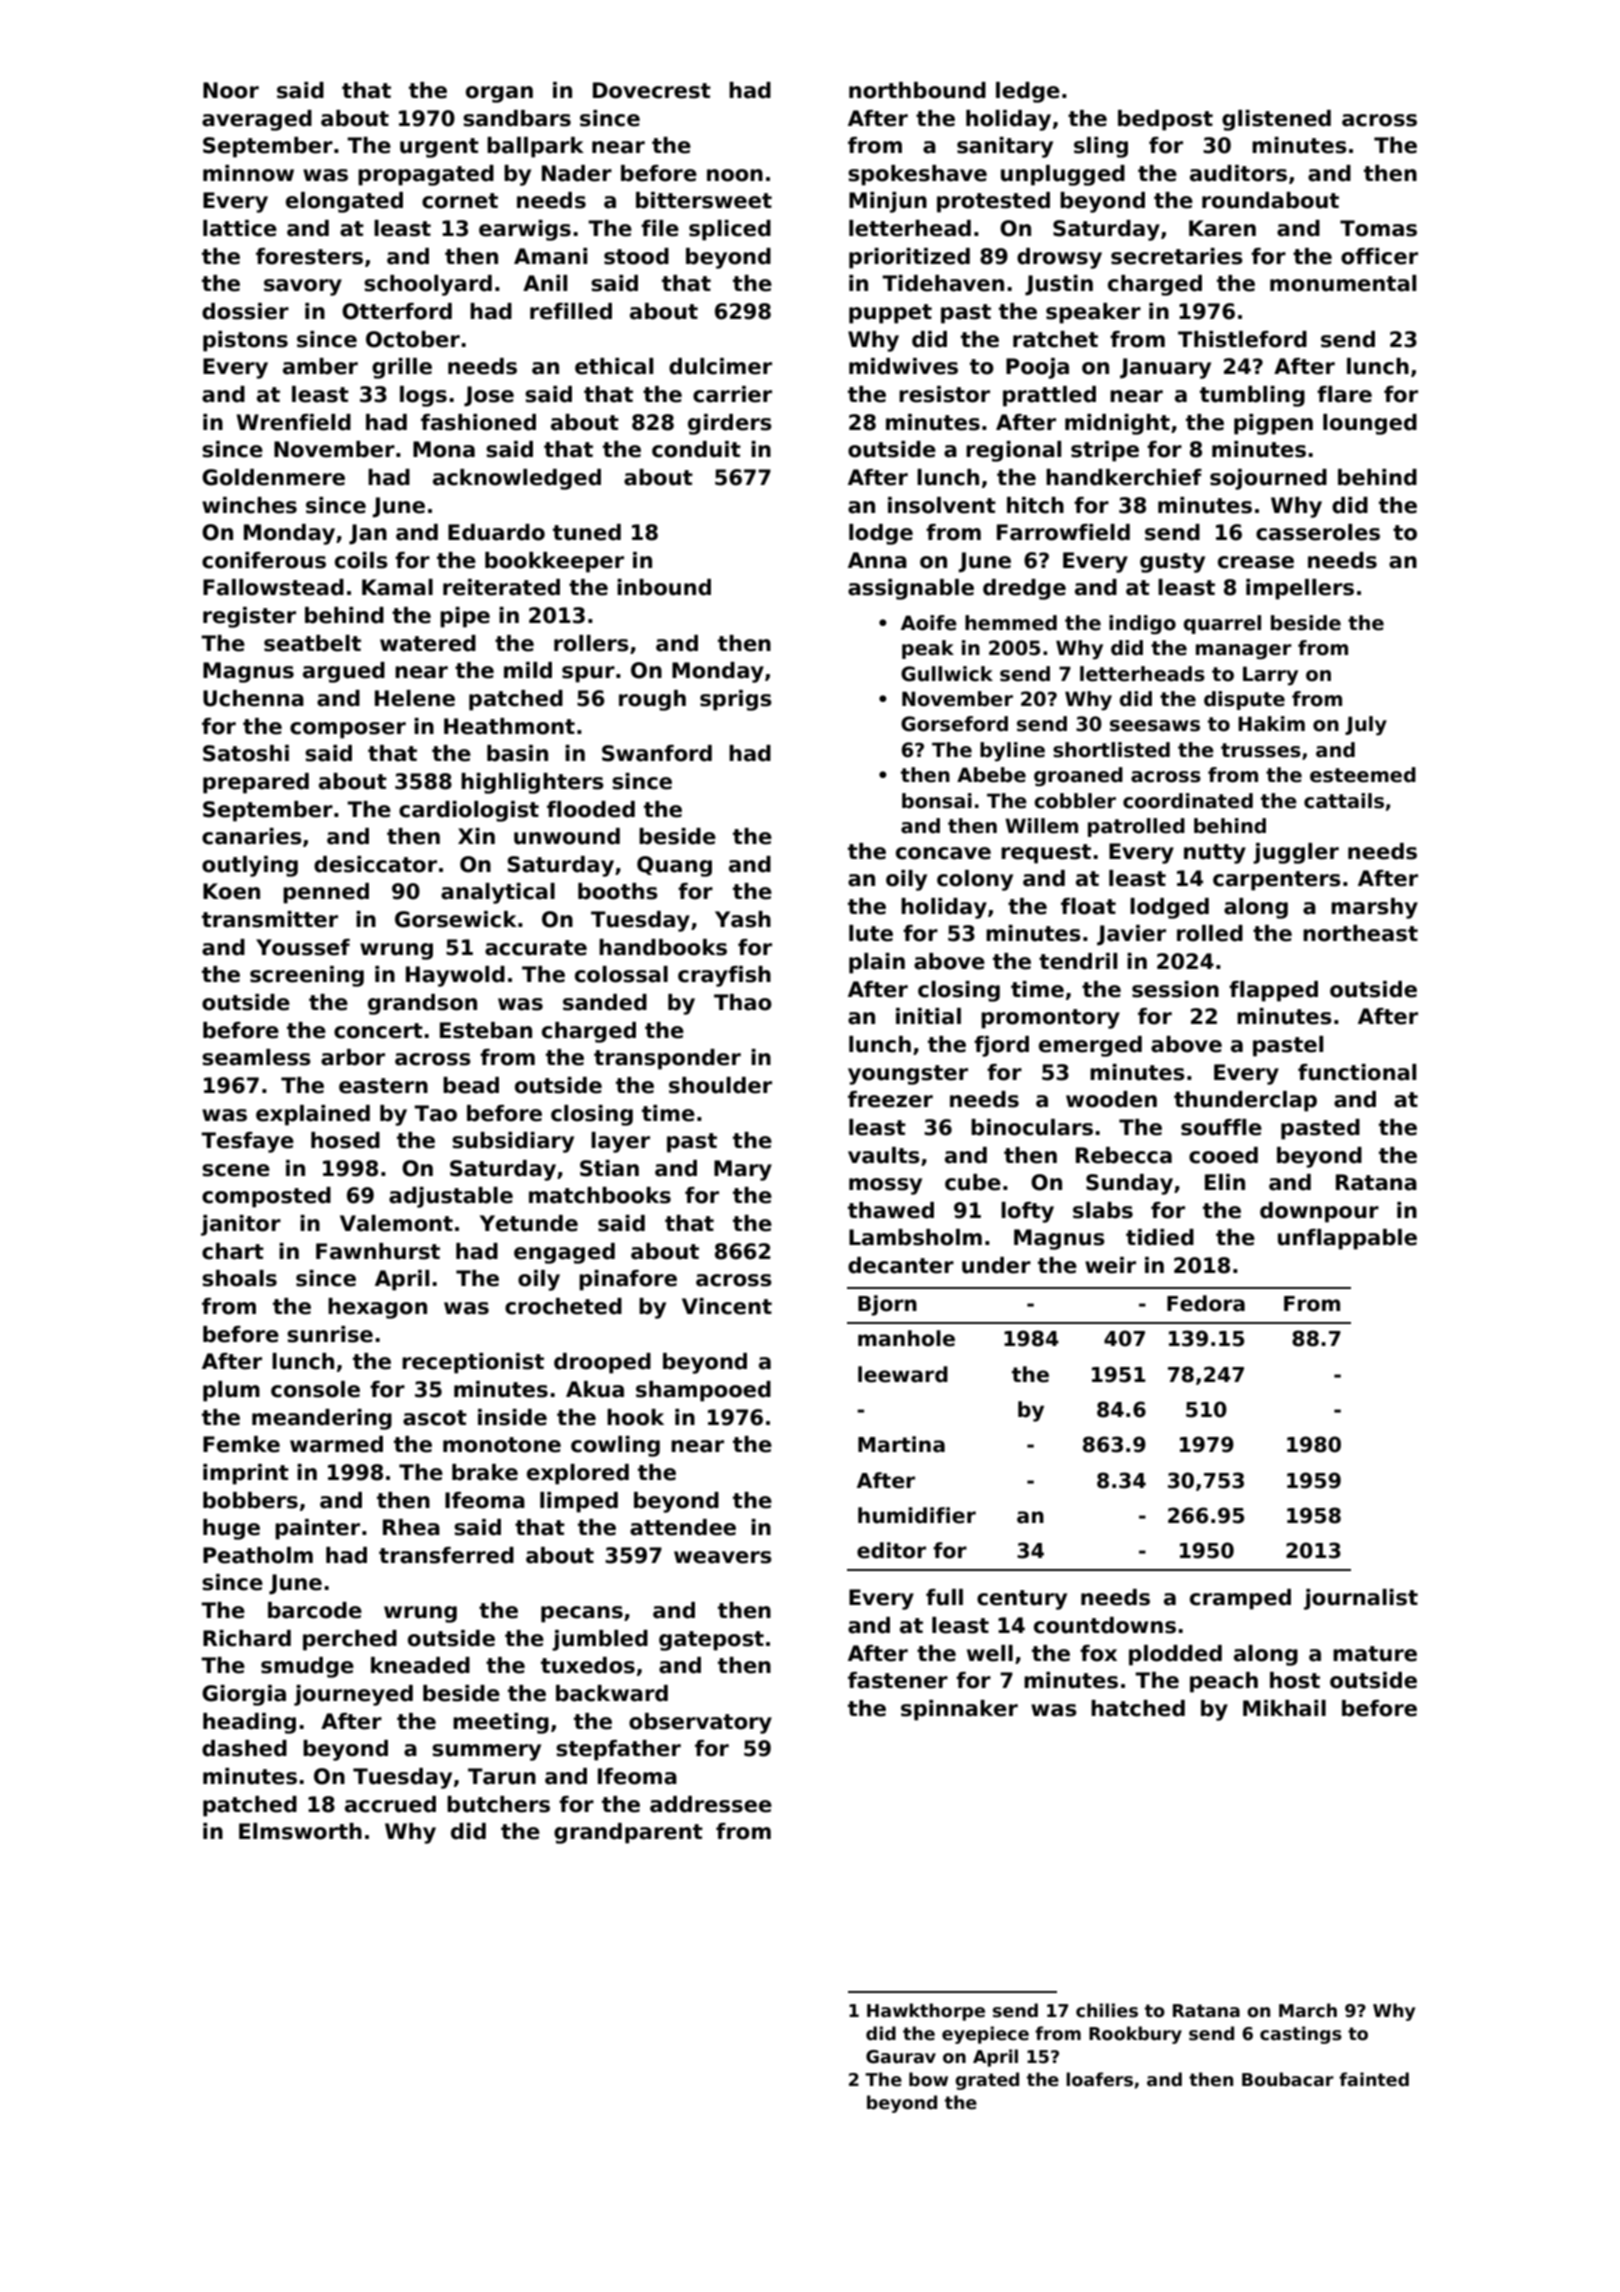  Describe the element at coordinates (240, 228) in the screenshot. I see `lattice` at that location.
